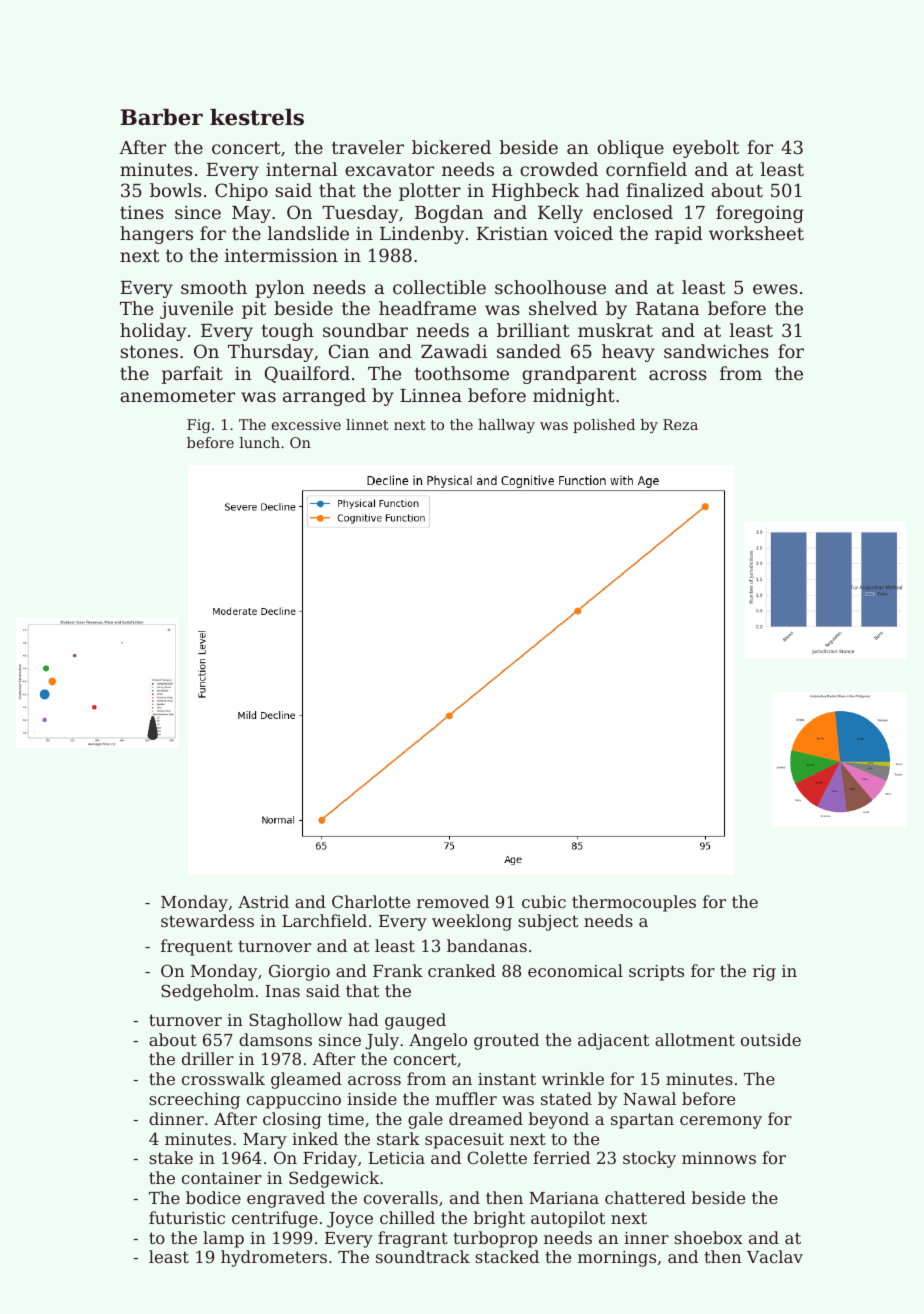 The width and height of the screenshot is (924, 1314). I want to click on eyebolt, so click(706, 149).
